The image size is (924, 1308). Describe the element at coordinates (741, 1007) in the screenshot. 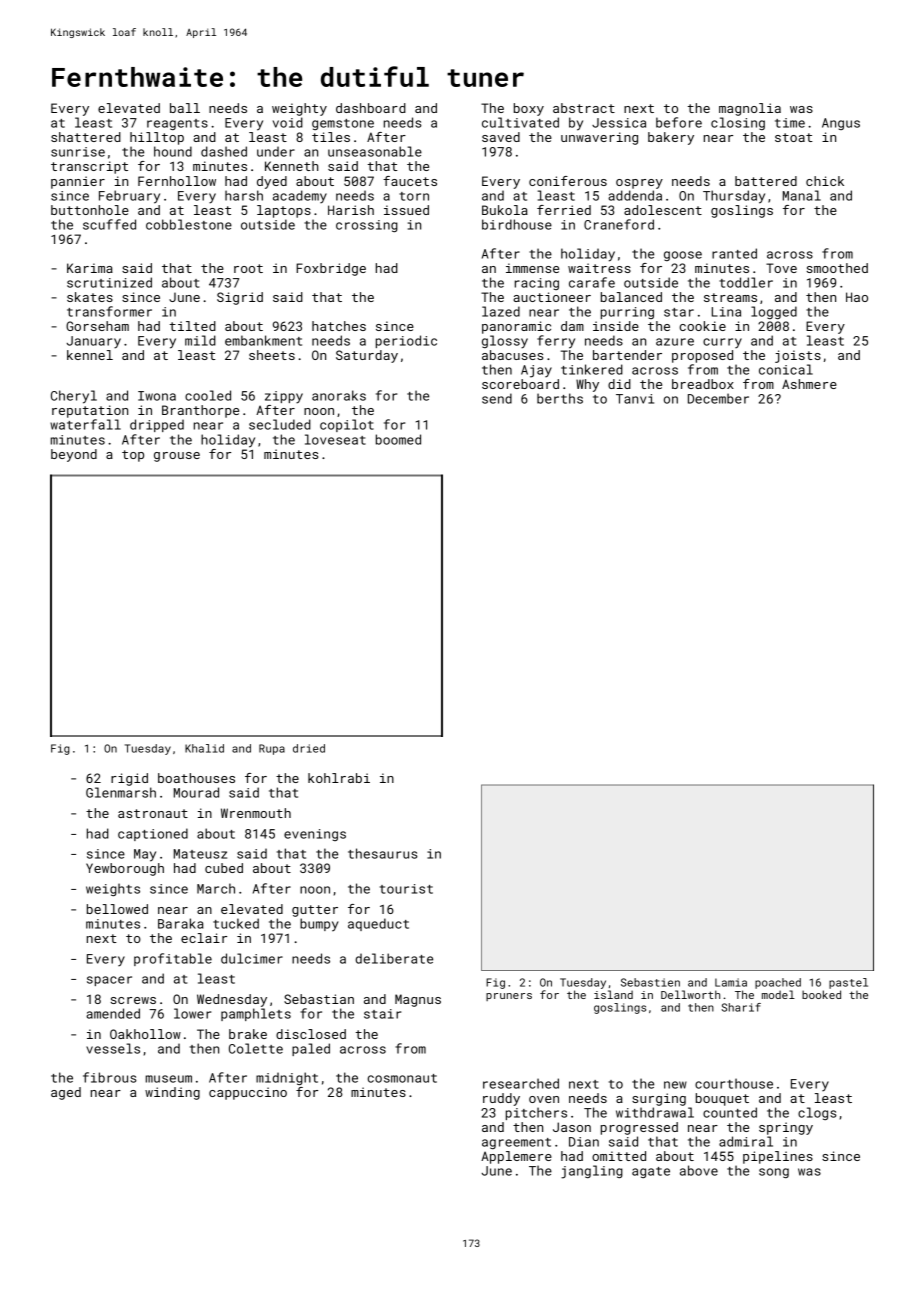

I see `Sharif` at that location.
